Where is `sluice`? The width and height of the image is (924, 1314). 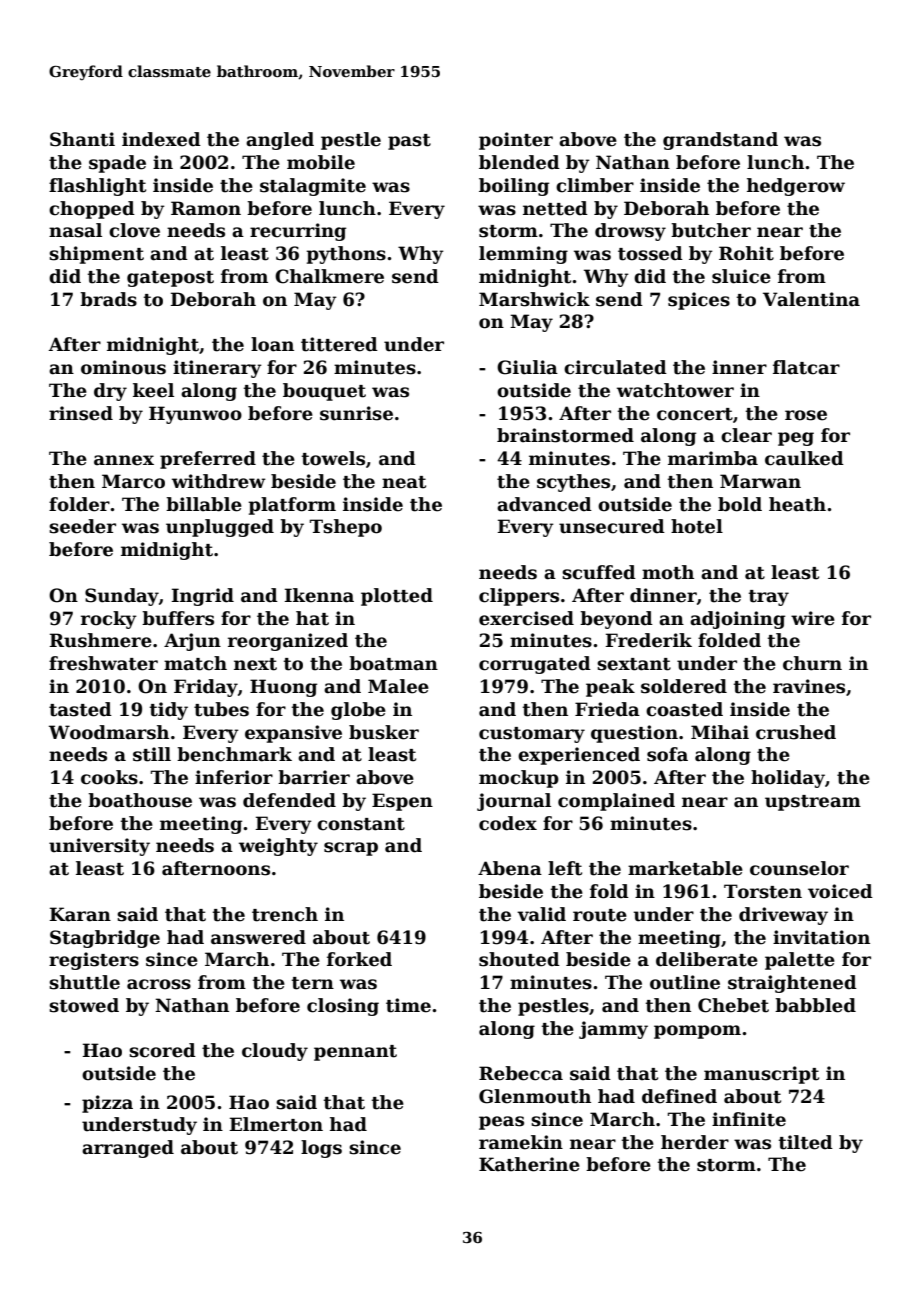 sluice is located at coordinates (741, 276).
